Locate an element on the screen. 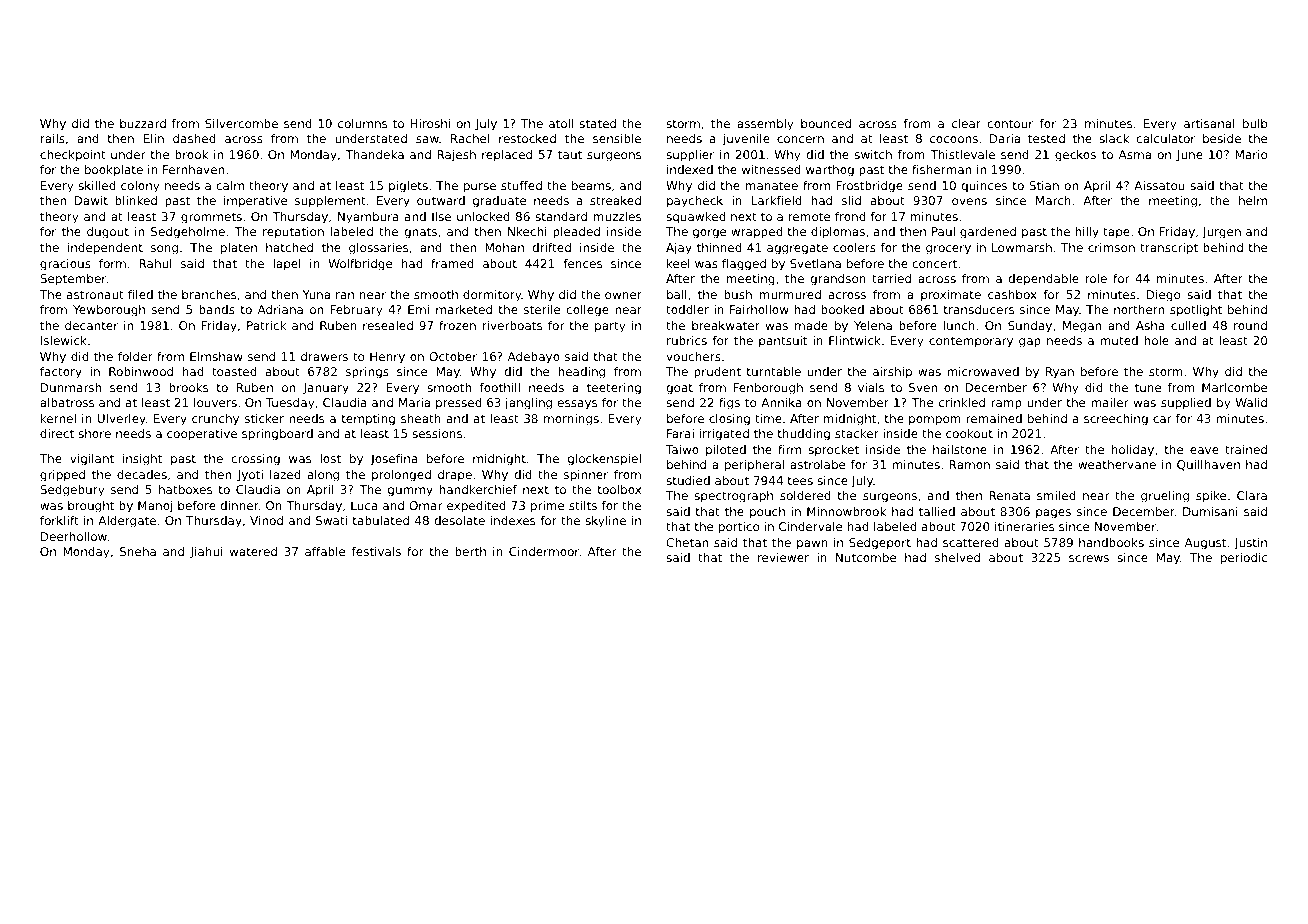 The height and width of the screenshot is (924, 1308). Justin is located at coordinates (1250, 544).
